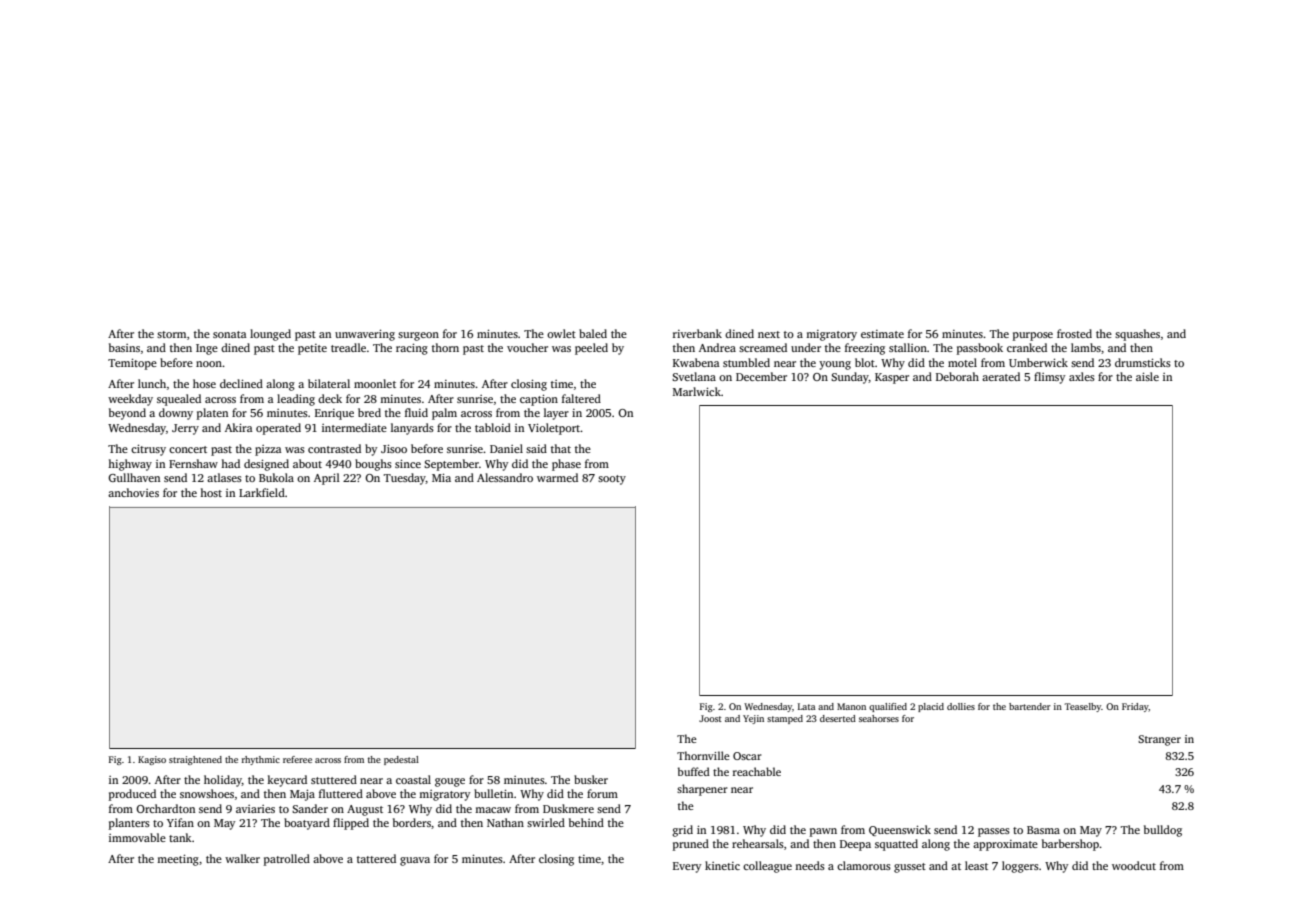 This document has width=1308, height=924. What do you see at coordinates (882, 334) in the document?
I see `estimate` at bounding box center [882, 334].
